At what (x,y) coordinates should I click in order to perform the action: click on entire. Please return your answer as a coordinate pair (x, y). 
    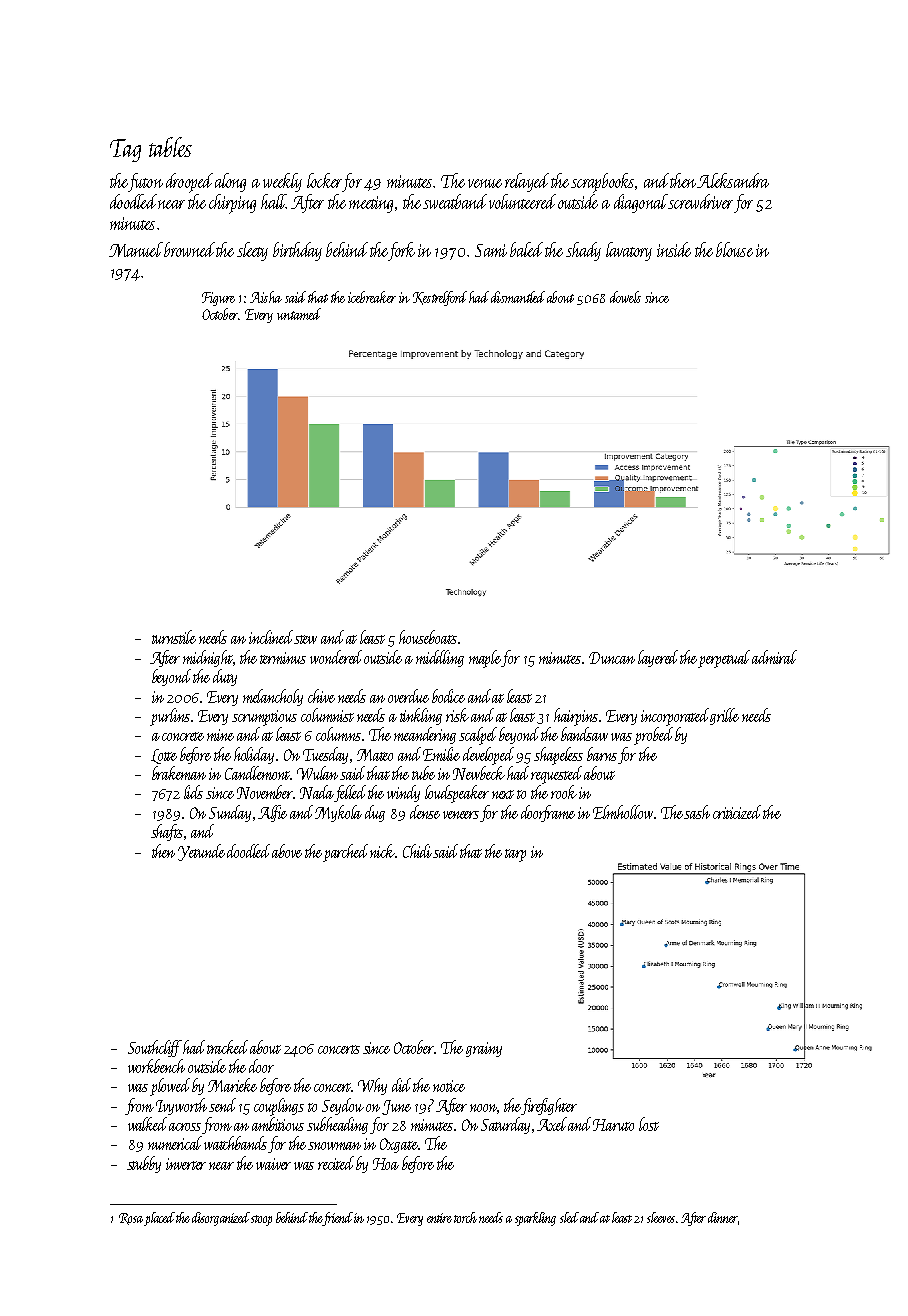
    Looking at the image, I should click on (439, 1218).
